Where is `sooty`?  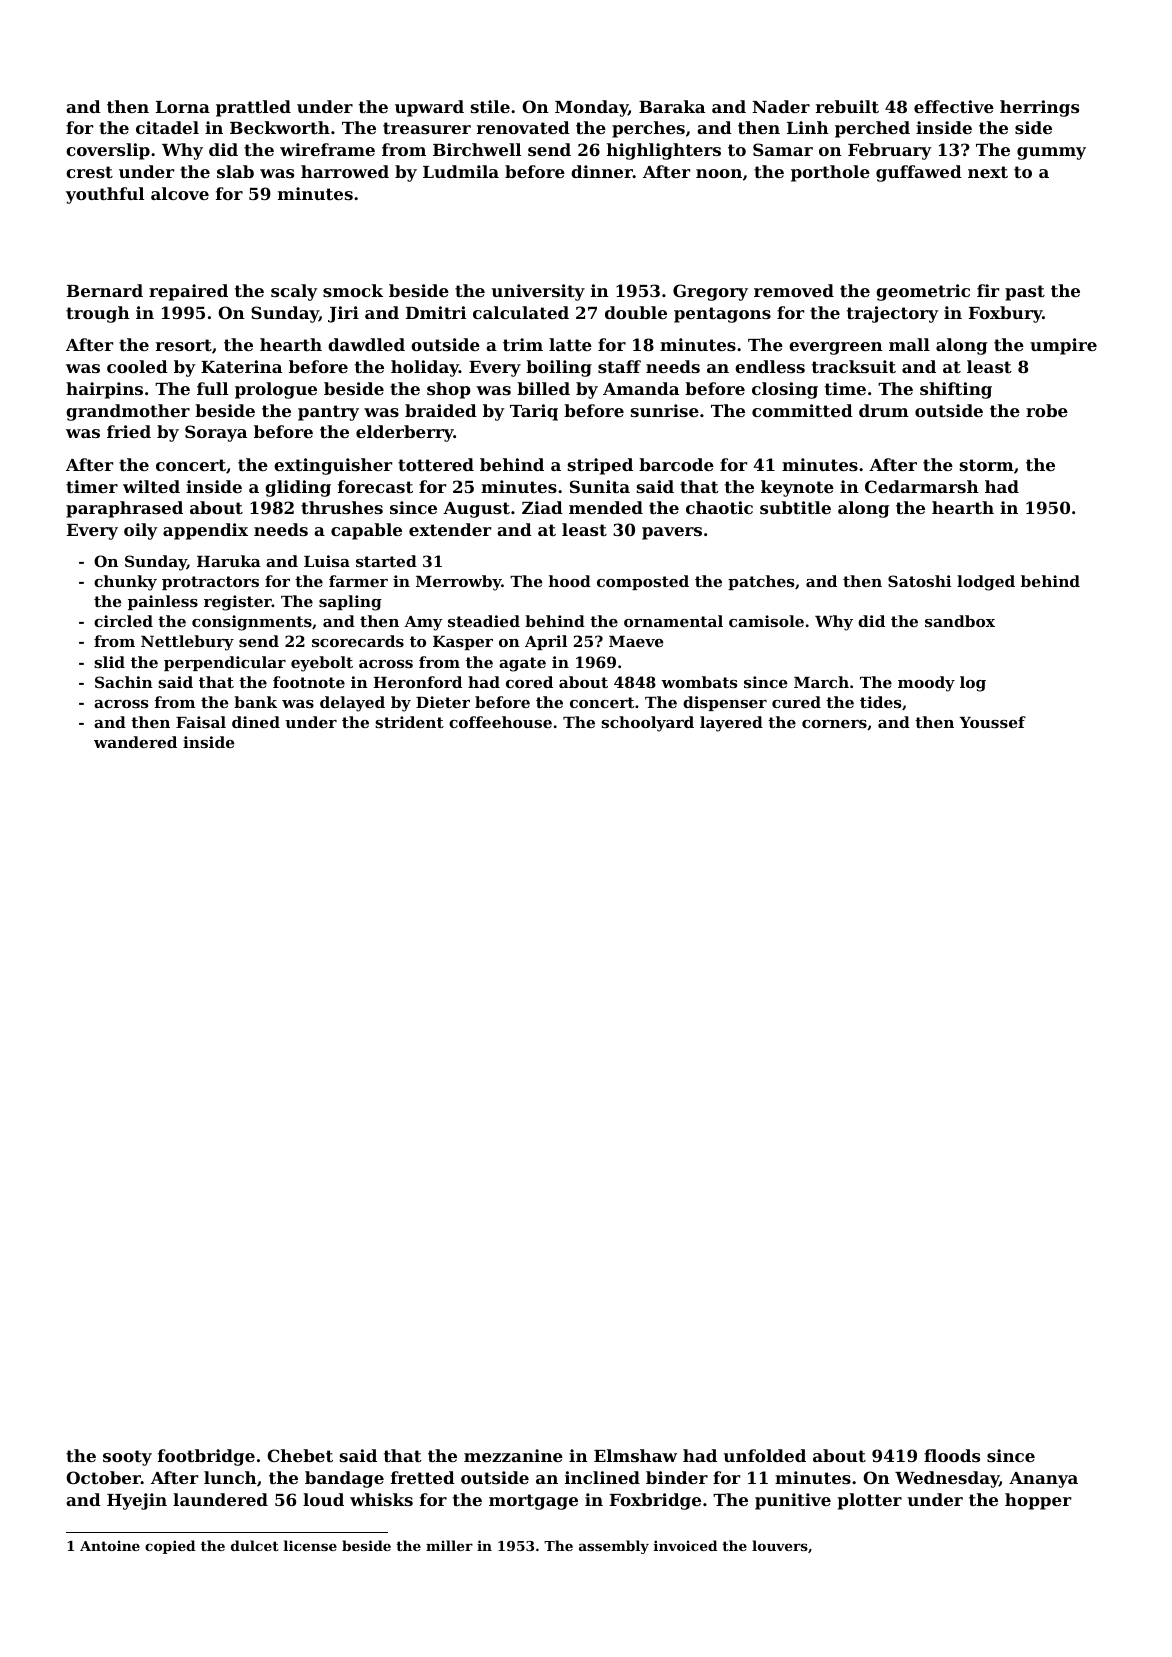
sooty is located at coordinates (127, 1458).
